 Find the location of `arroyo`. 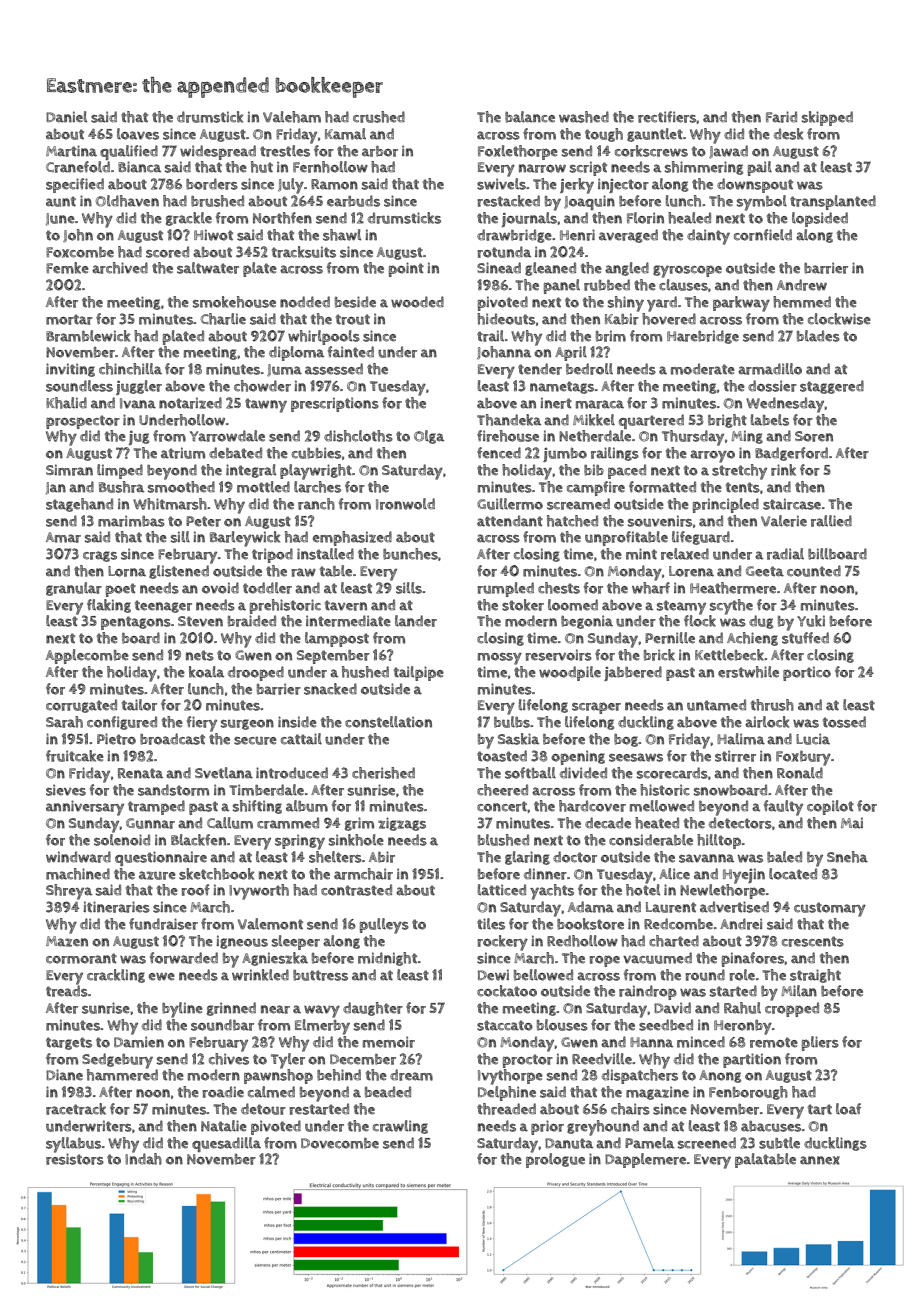

arroyo is located at coordinates (712, 456).
